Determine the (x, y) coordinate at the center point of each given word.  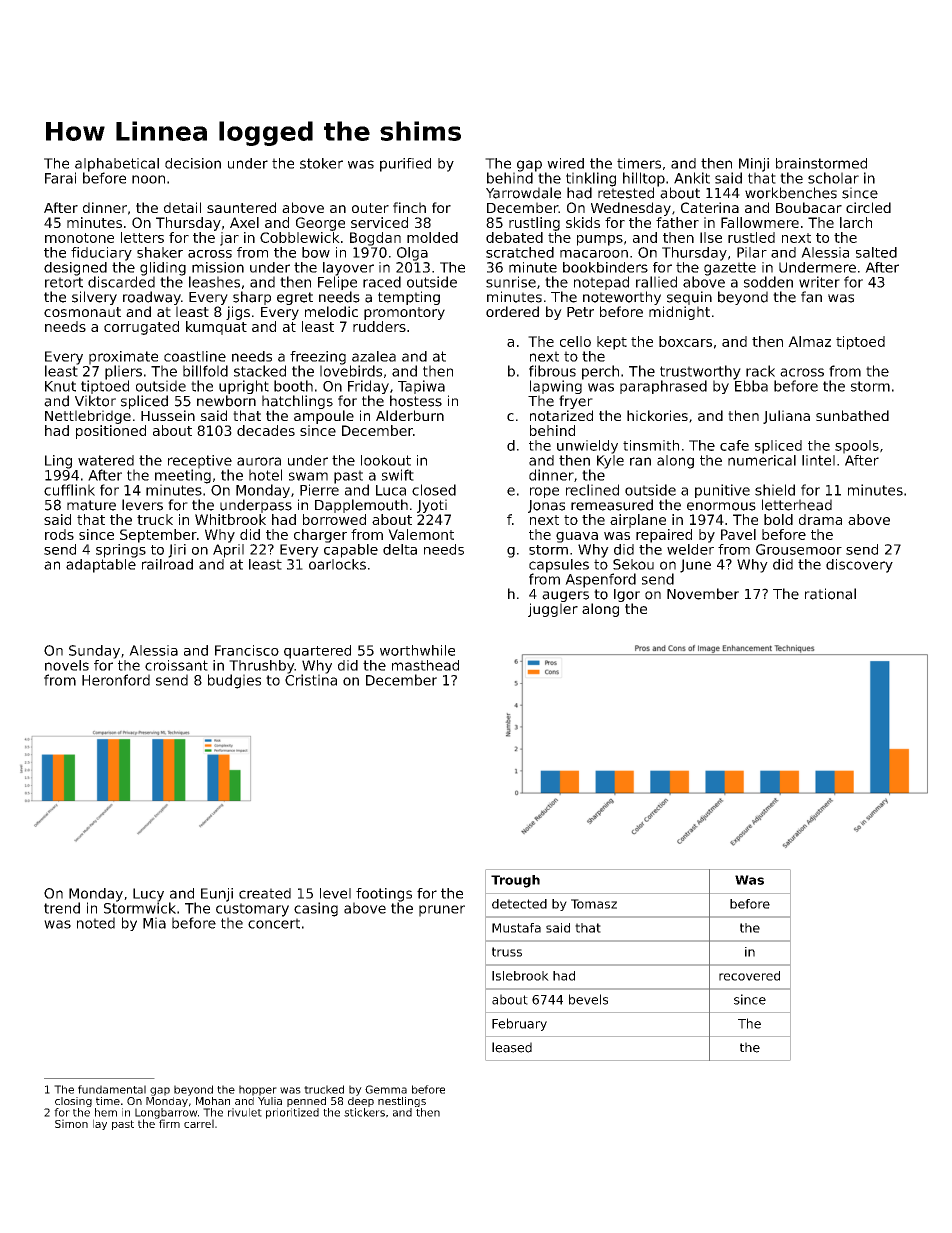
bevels (588, 999)
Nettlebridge (88, 417)
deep (361, 1102)
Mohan (213, 1101)
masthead (425, 665)
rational (830, 594)
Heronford (116, 680)
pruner (442, 911)
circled (868, 207)
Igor (627, 595)
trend (62, 908)
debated (514, 237)
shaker (160, 252)
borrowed (334, 519)
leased (512, 1047)
